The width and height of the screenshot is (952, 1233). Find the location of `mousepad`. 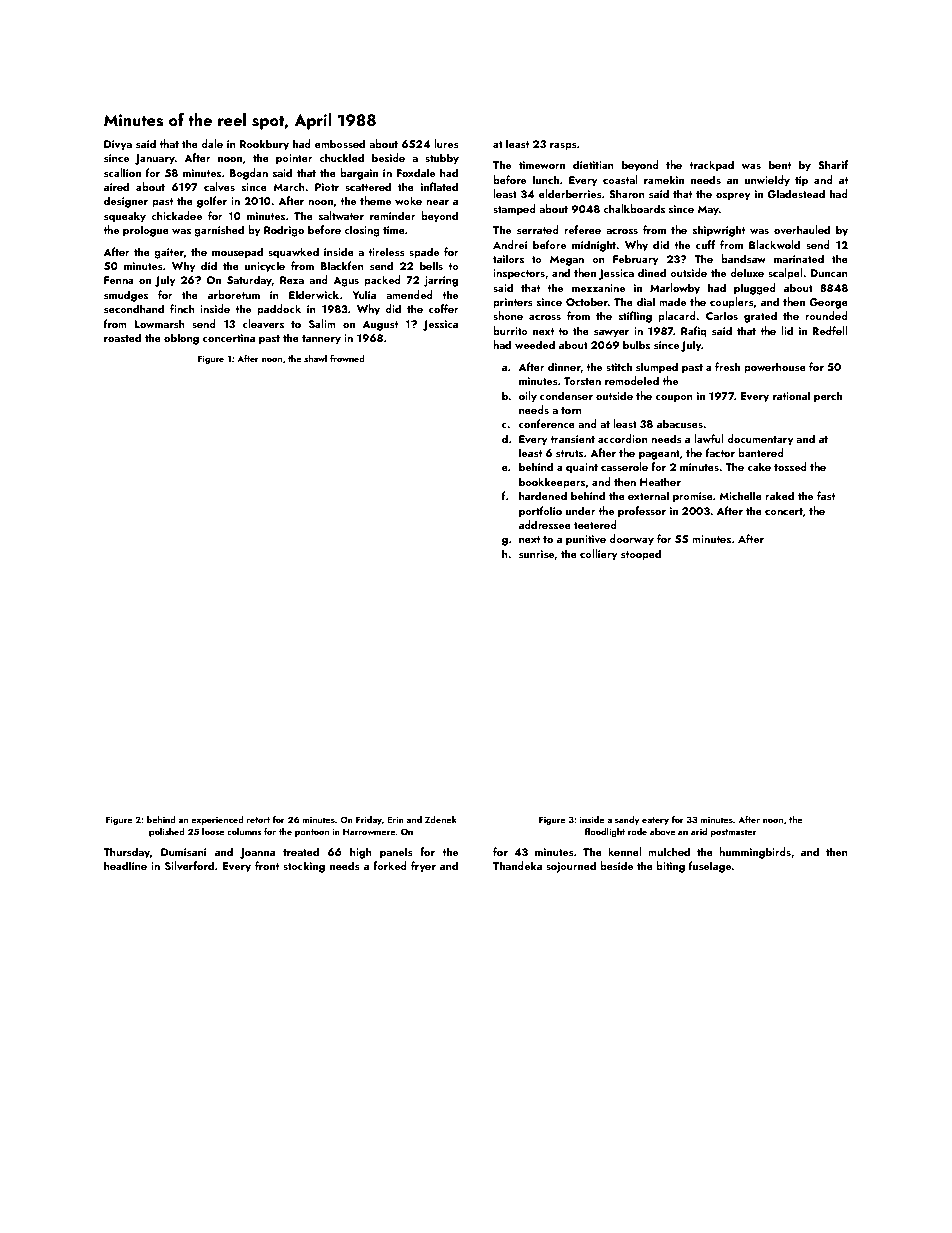

mousepad is located at coordinates (237, 253).
